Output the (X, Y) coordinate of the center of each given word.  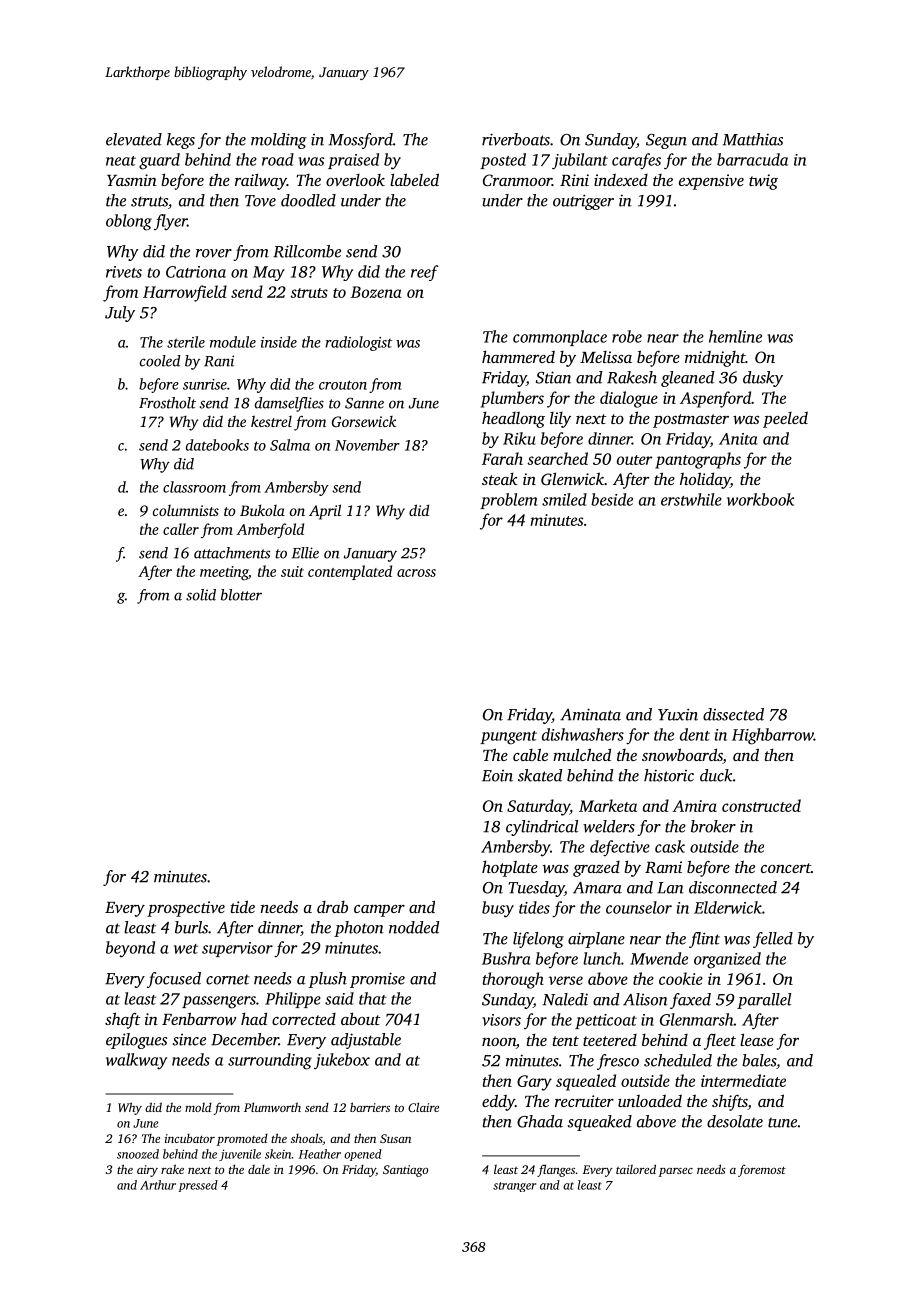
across (416, 573)
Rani (219, 361)
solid (201, 595)
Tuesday (537, 889)
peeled (785, 420)
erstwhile (691, 499)
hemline (735, 336)
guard (159, 161)
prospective (186, 909)
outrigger (583, 202)
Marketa (608, 805)
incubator (190, 1138)
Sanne (364, 403)
